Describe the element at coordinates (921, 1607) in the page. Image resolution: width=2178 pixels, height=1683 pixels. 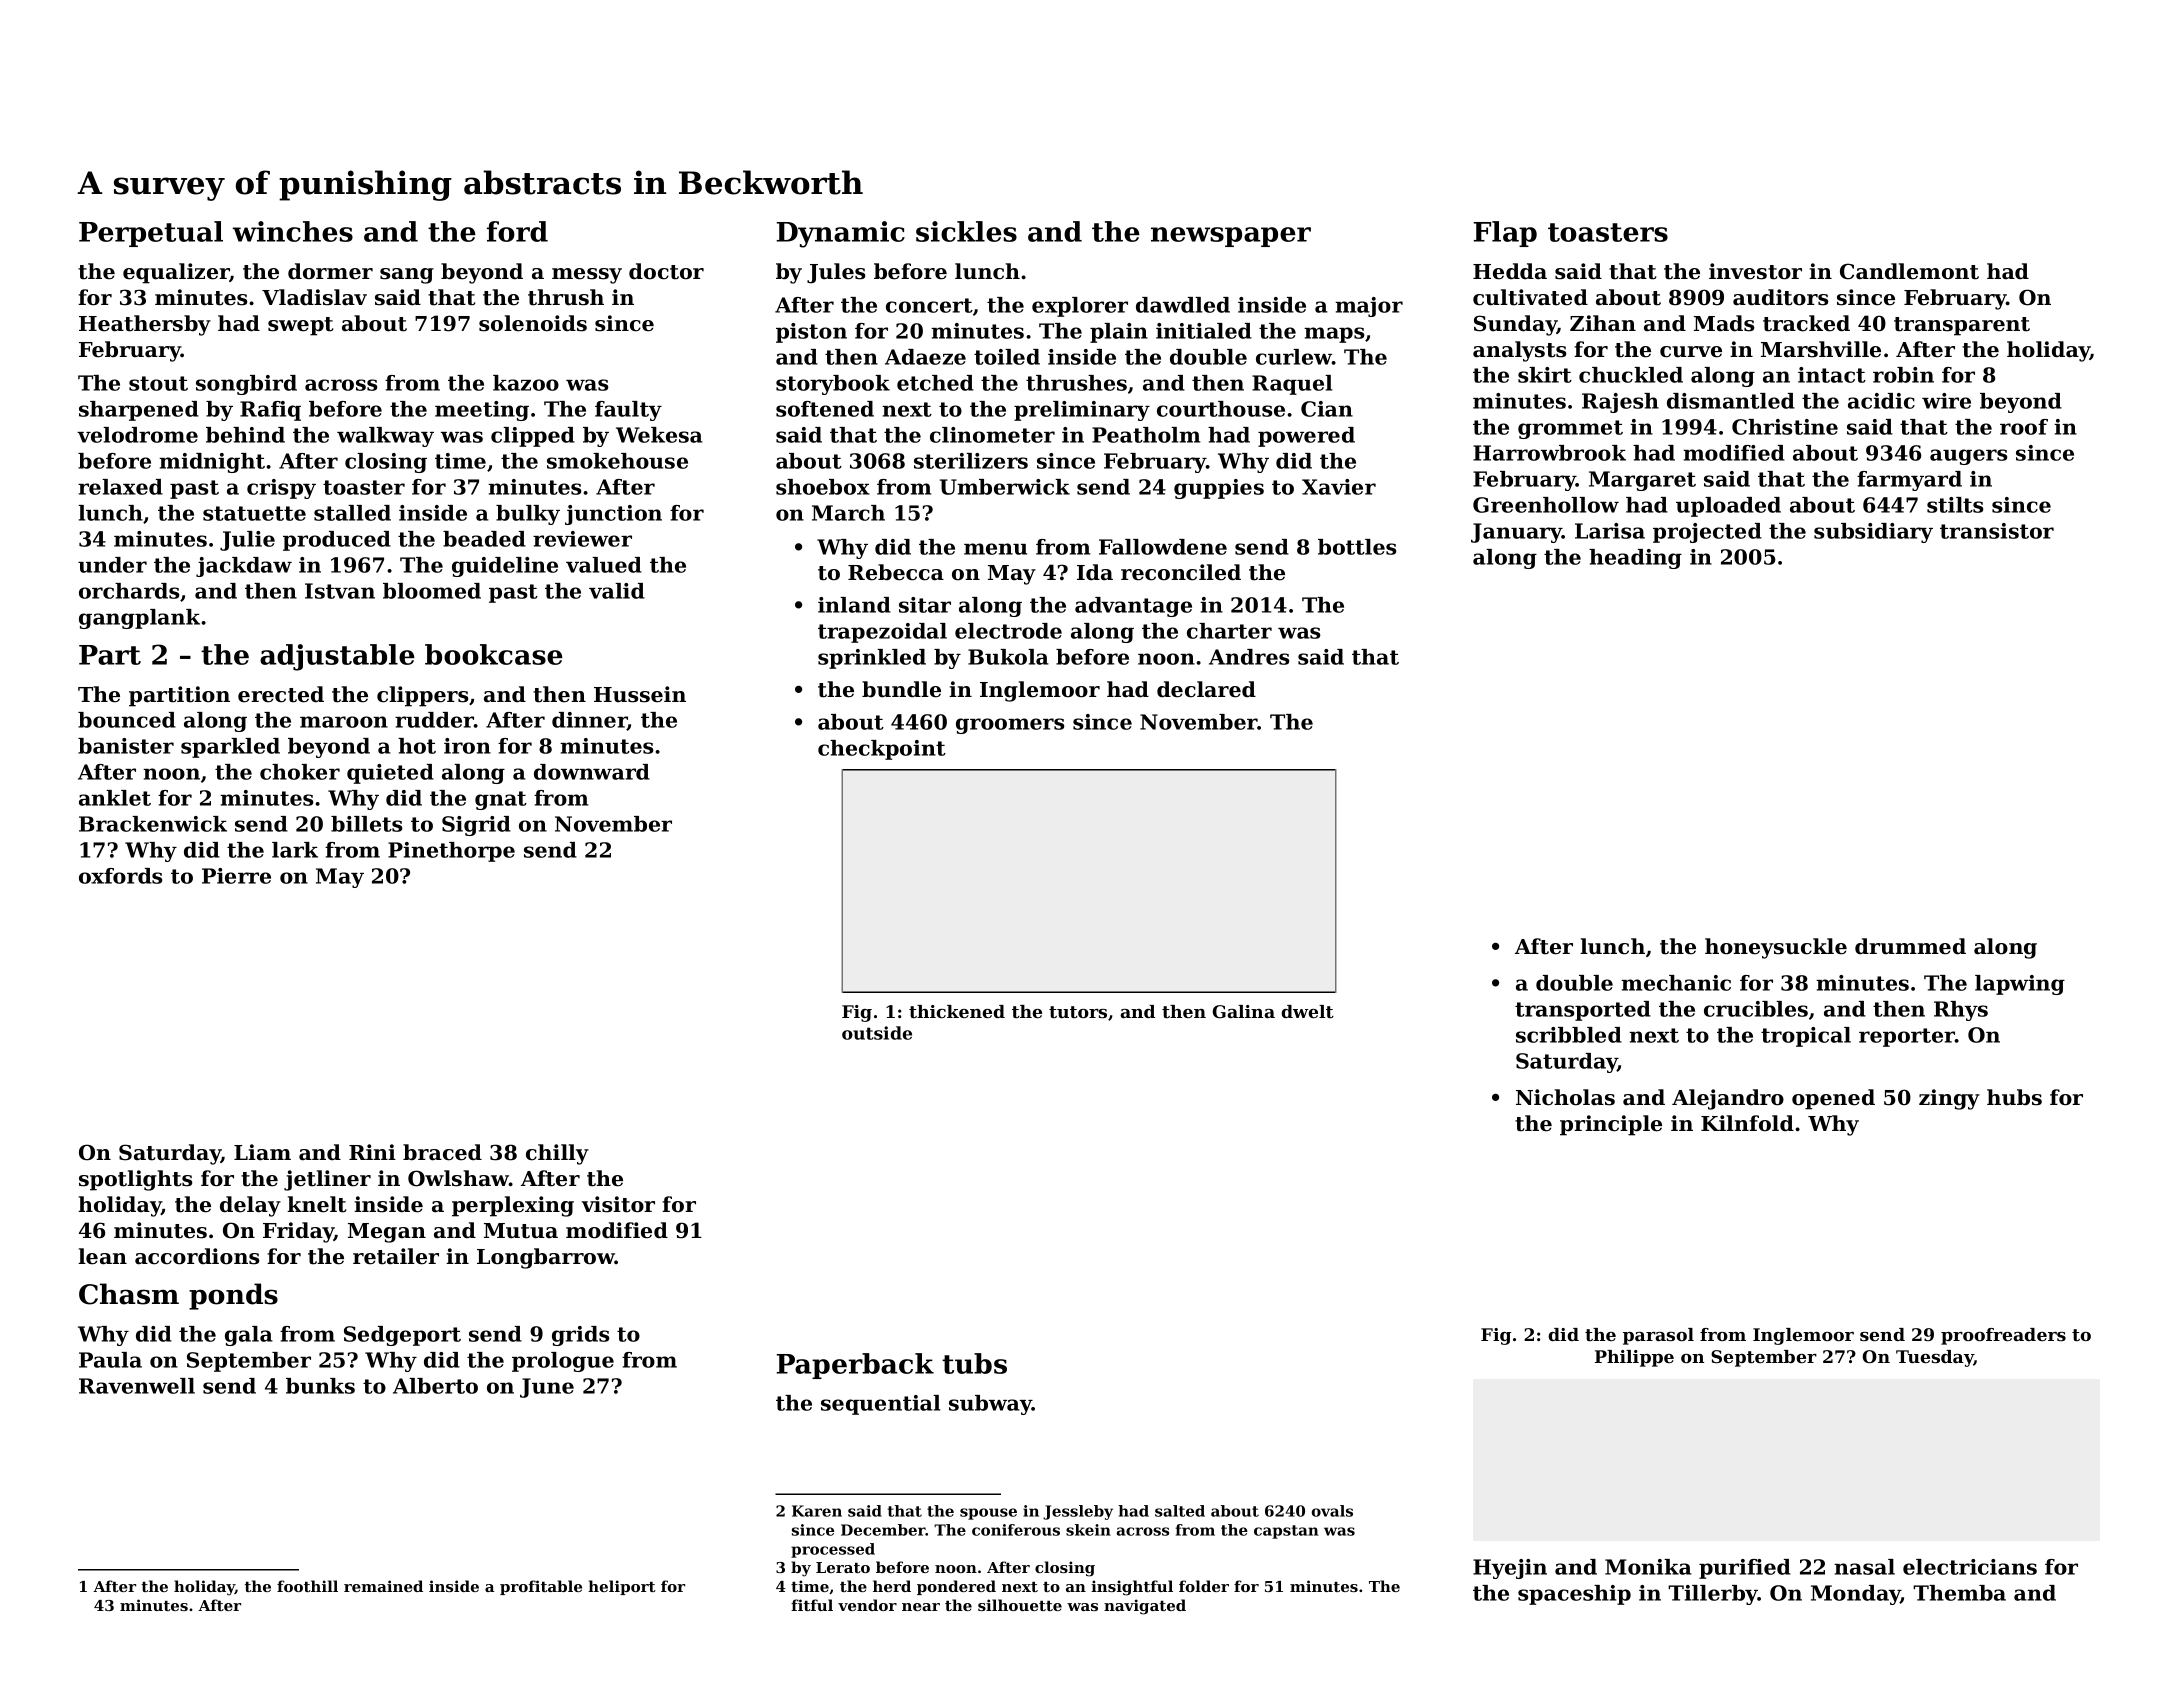
I see `near` at that location.
